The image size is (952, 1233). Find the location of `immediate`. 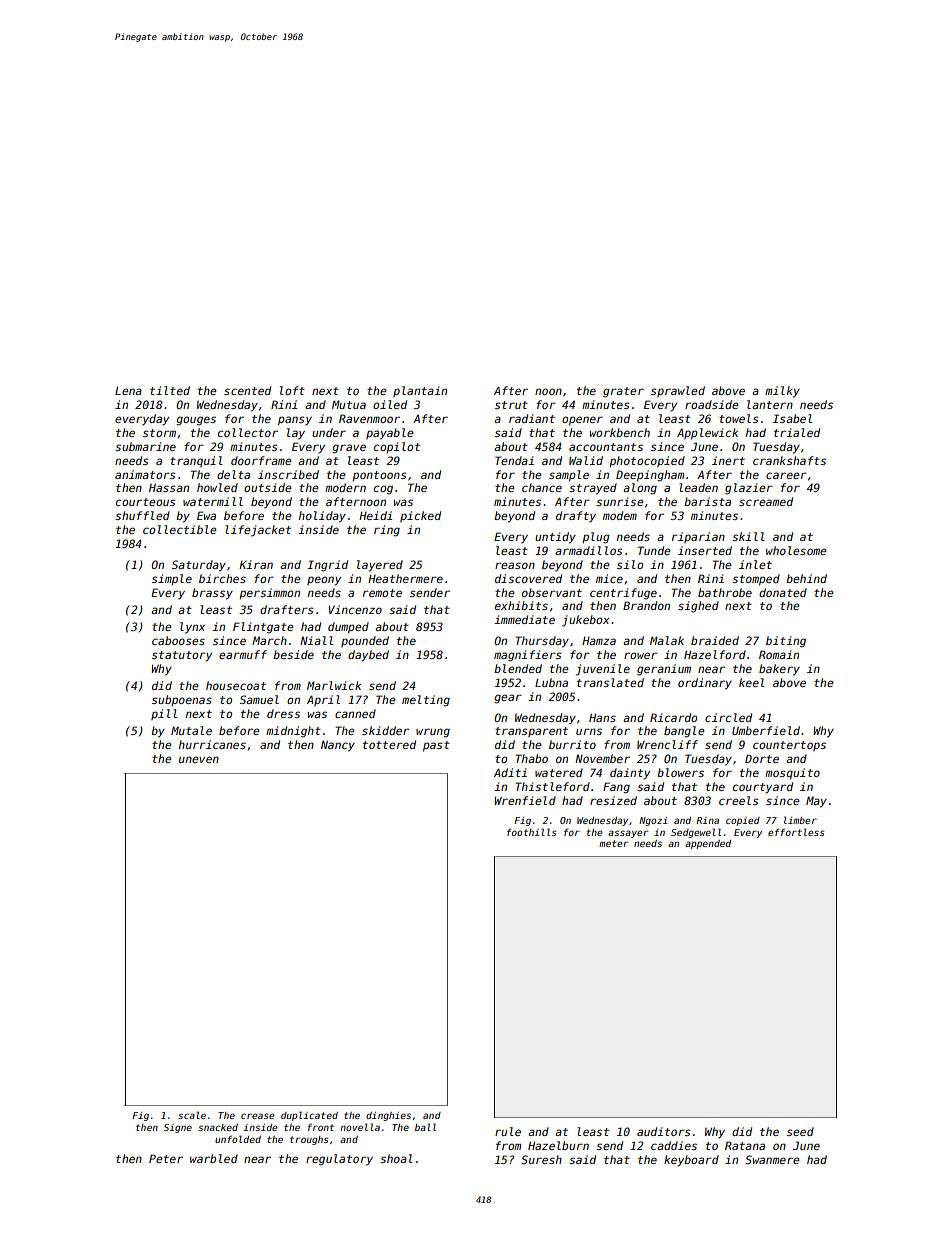

immediate is located at coordinates (524, 619).
